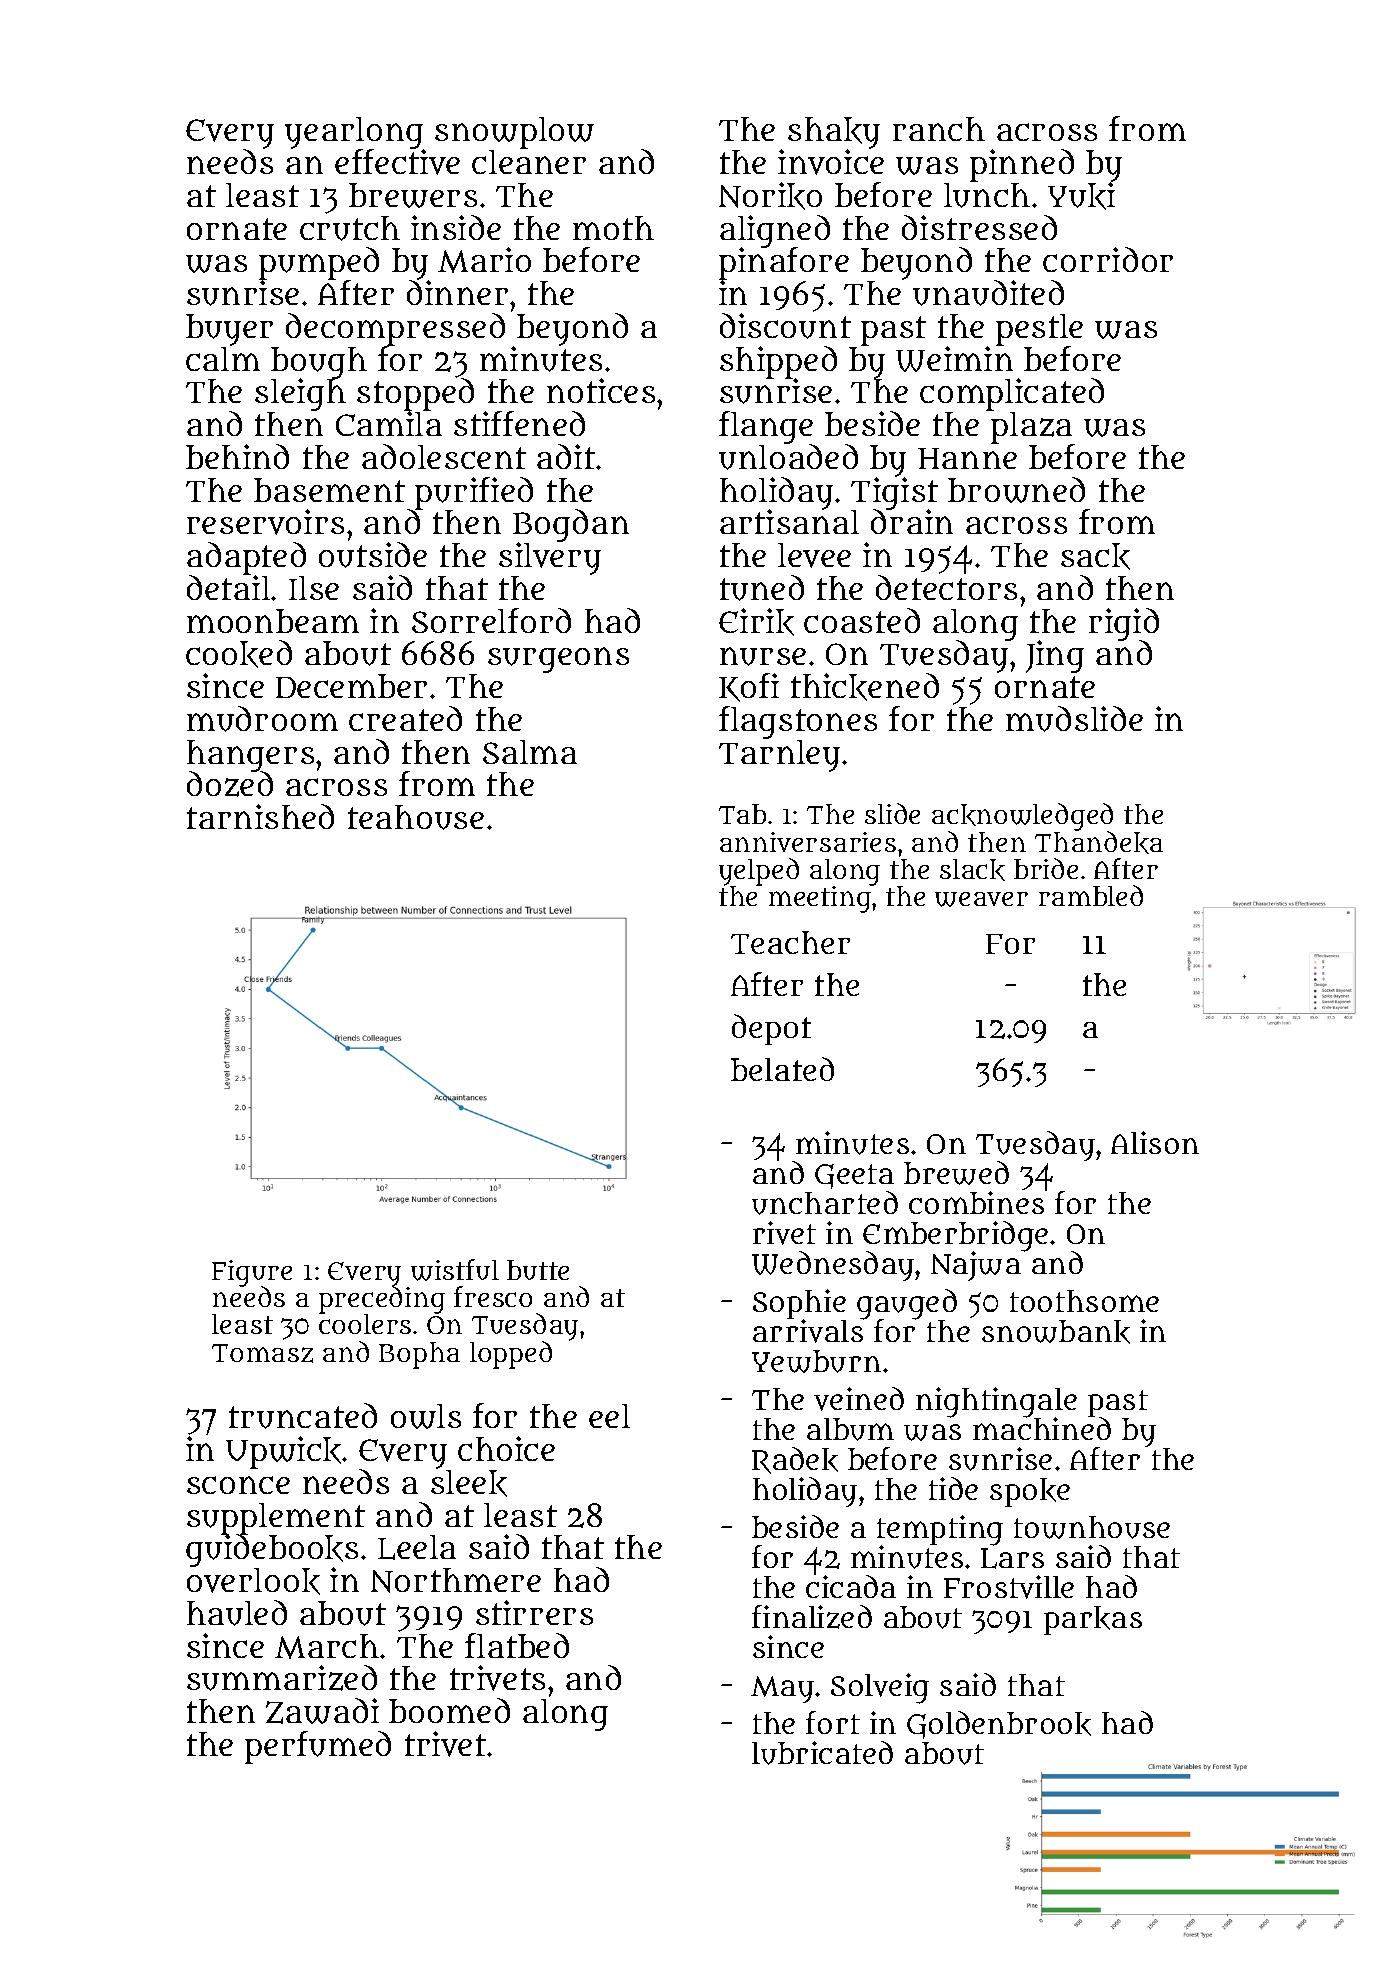  I want to click on Mario, so click(484, 260).
